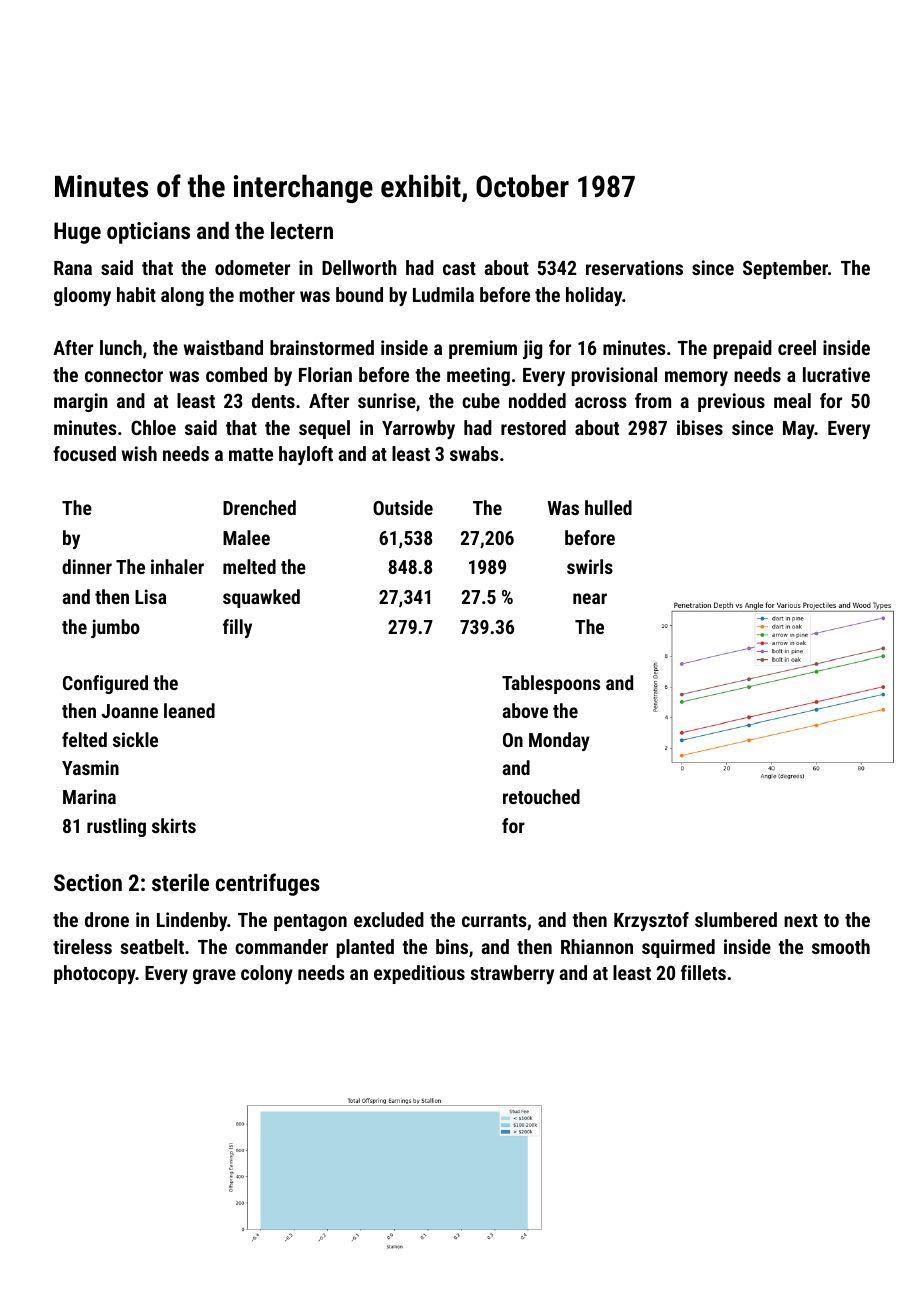 This document has height=1311, width=924. I want to click on reservations, so click(634, 267).
